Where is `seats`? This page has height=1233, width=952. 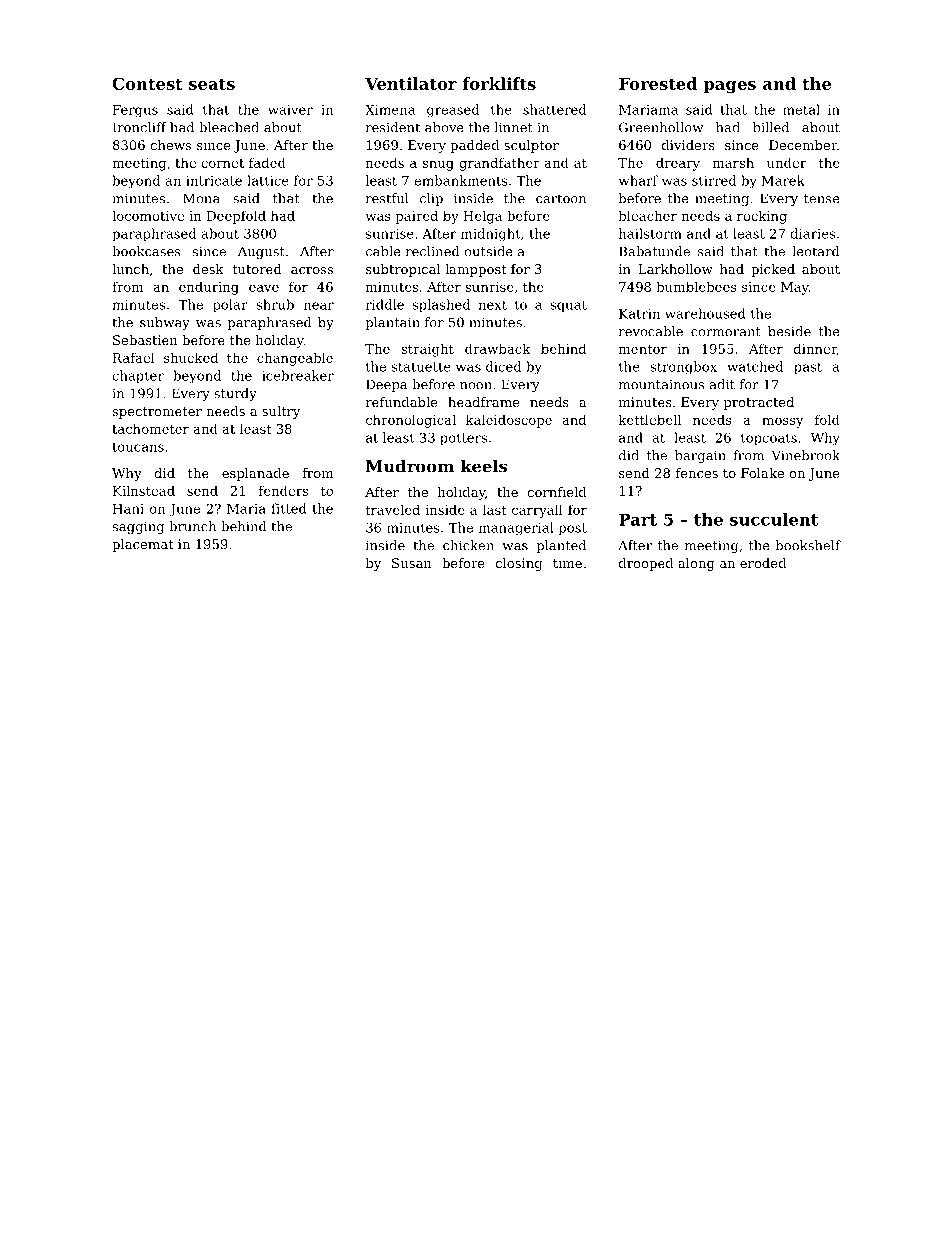
seats is located at coordinates (212, 84).
